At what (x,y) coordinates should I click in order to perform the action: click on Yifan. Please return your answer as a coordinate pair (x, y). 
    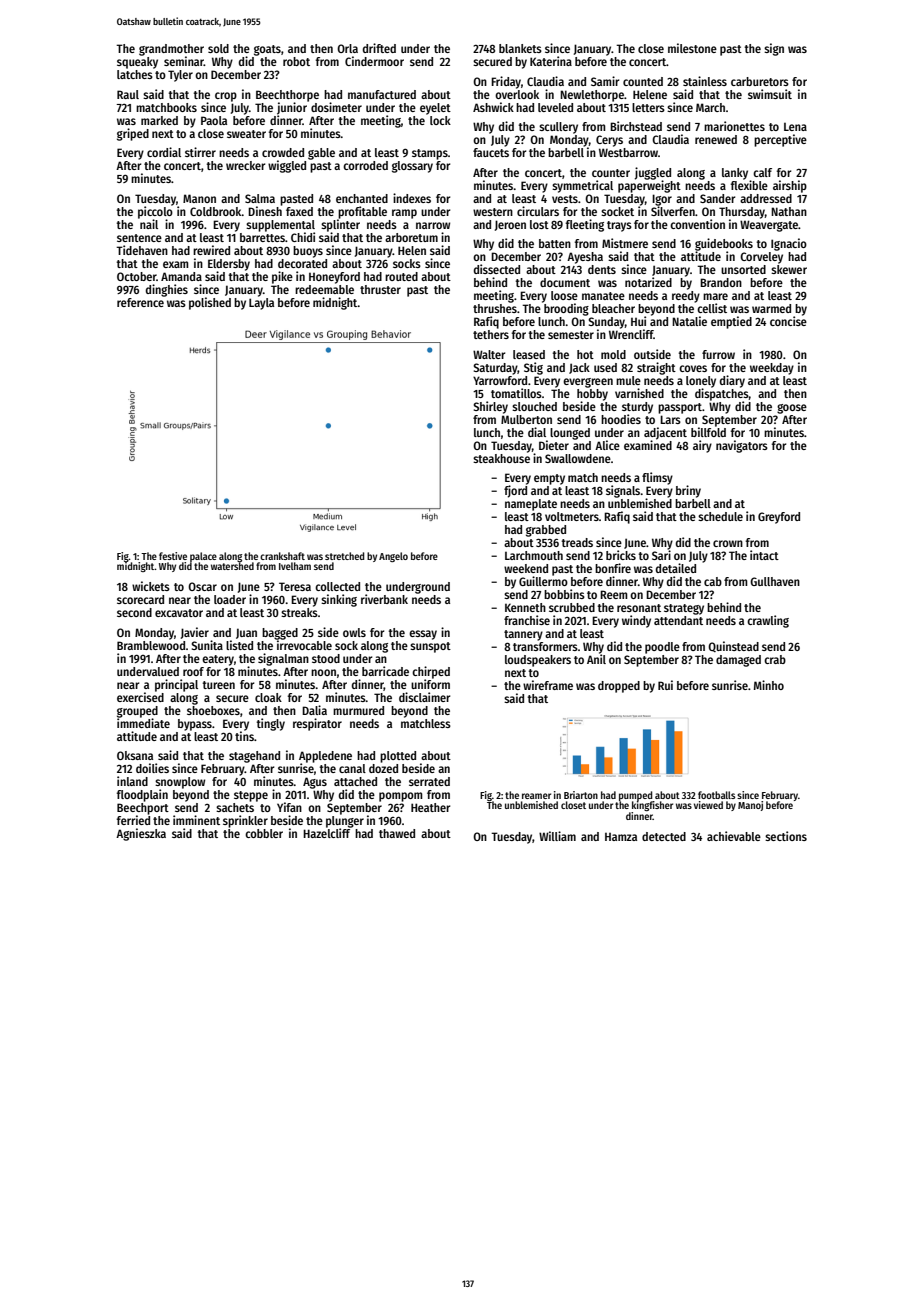
    Looking at the image, I should click on (289, 807).
